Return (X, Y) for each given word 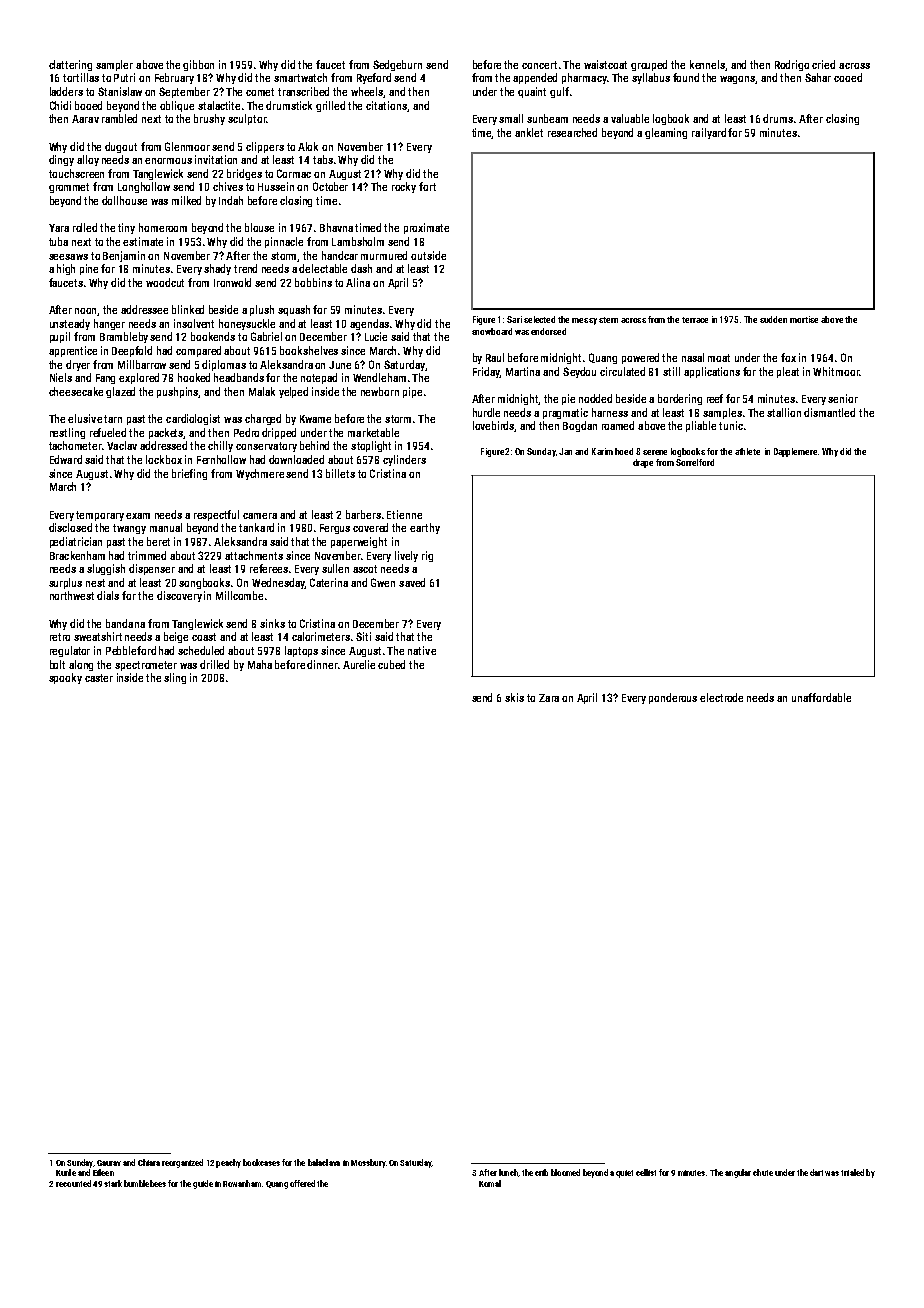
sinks (272, 623)
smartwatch (300, 77)
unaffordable (821, 697)
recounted (73, 1183)
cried (823, 64)
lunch (508, 1172)
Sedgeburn (397, 65)
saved (412, 582)
